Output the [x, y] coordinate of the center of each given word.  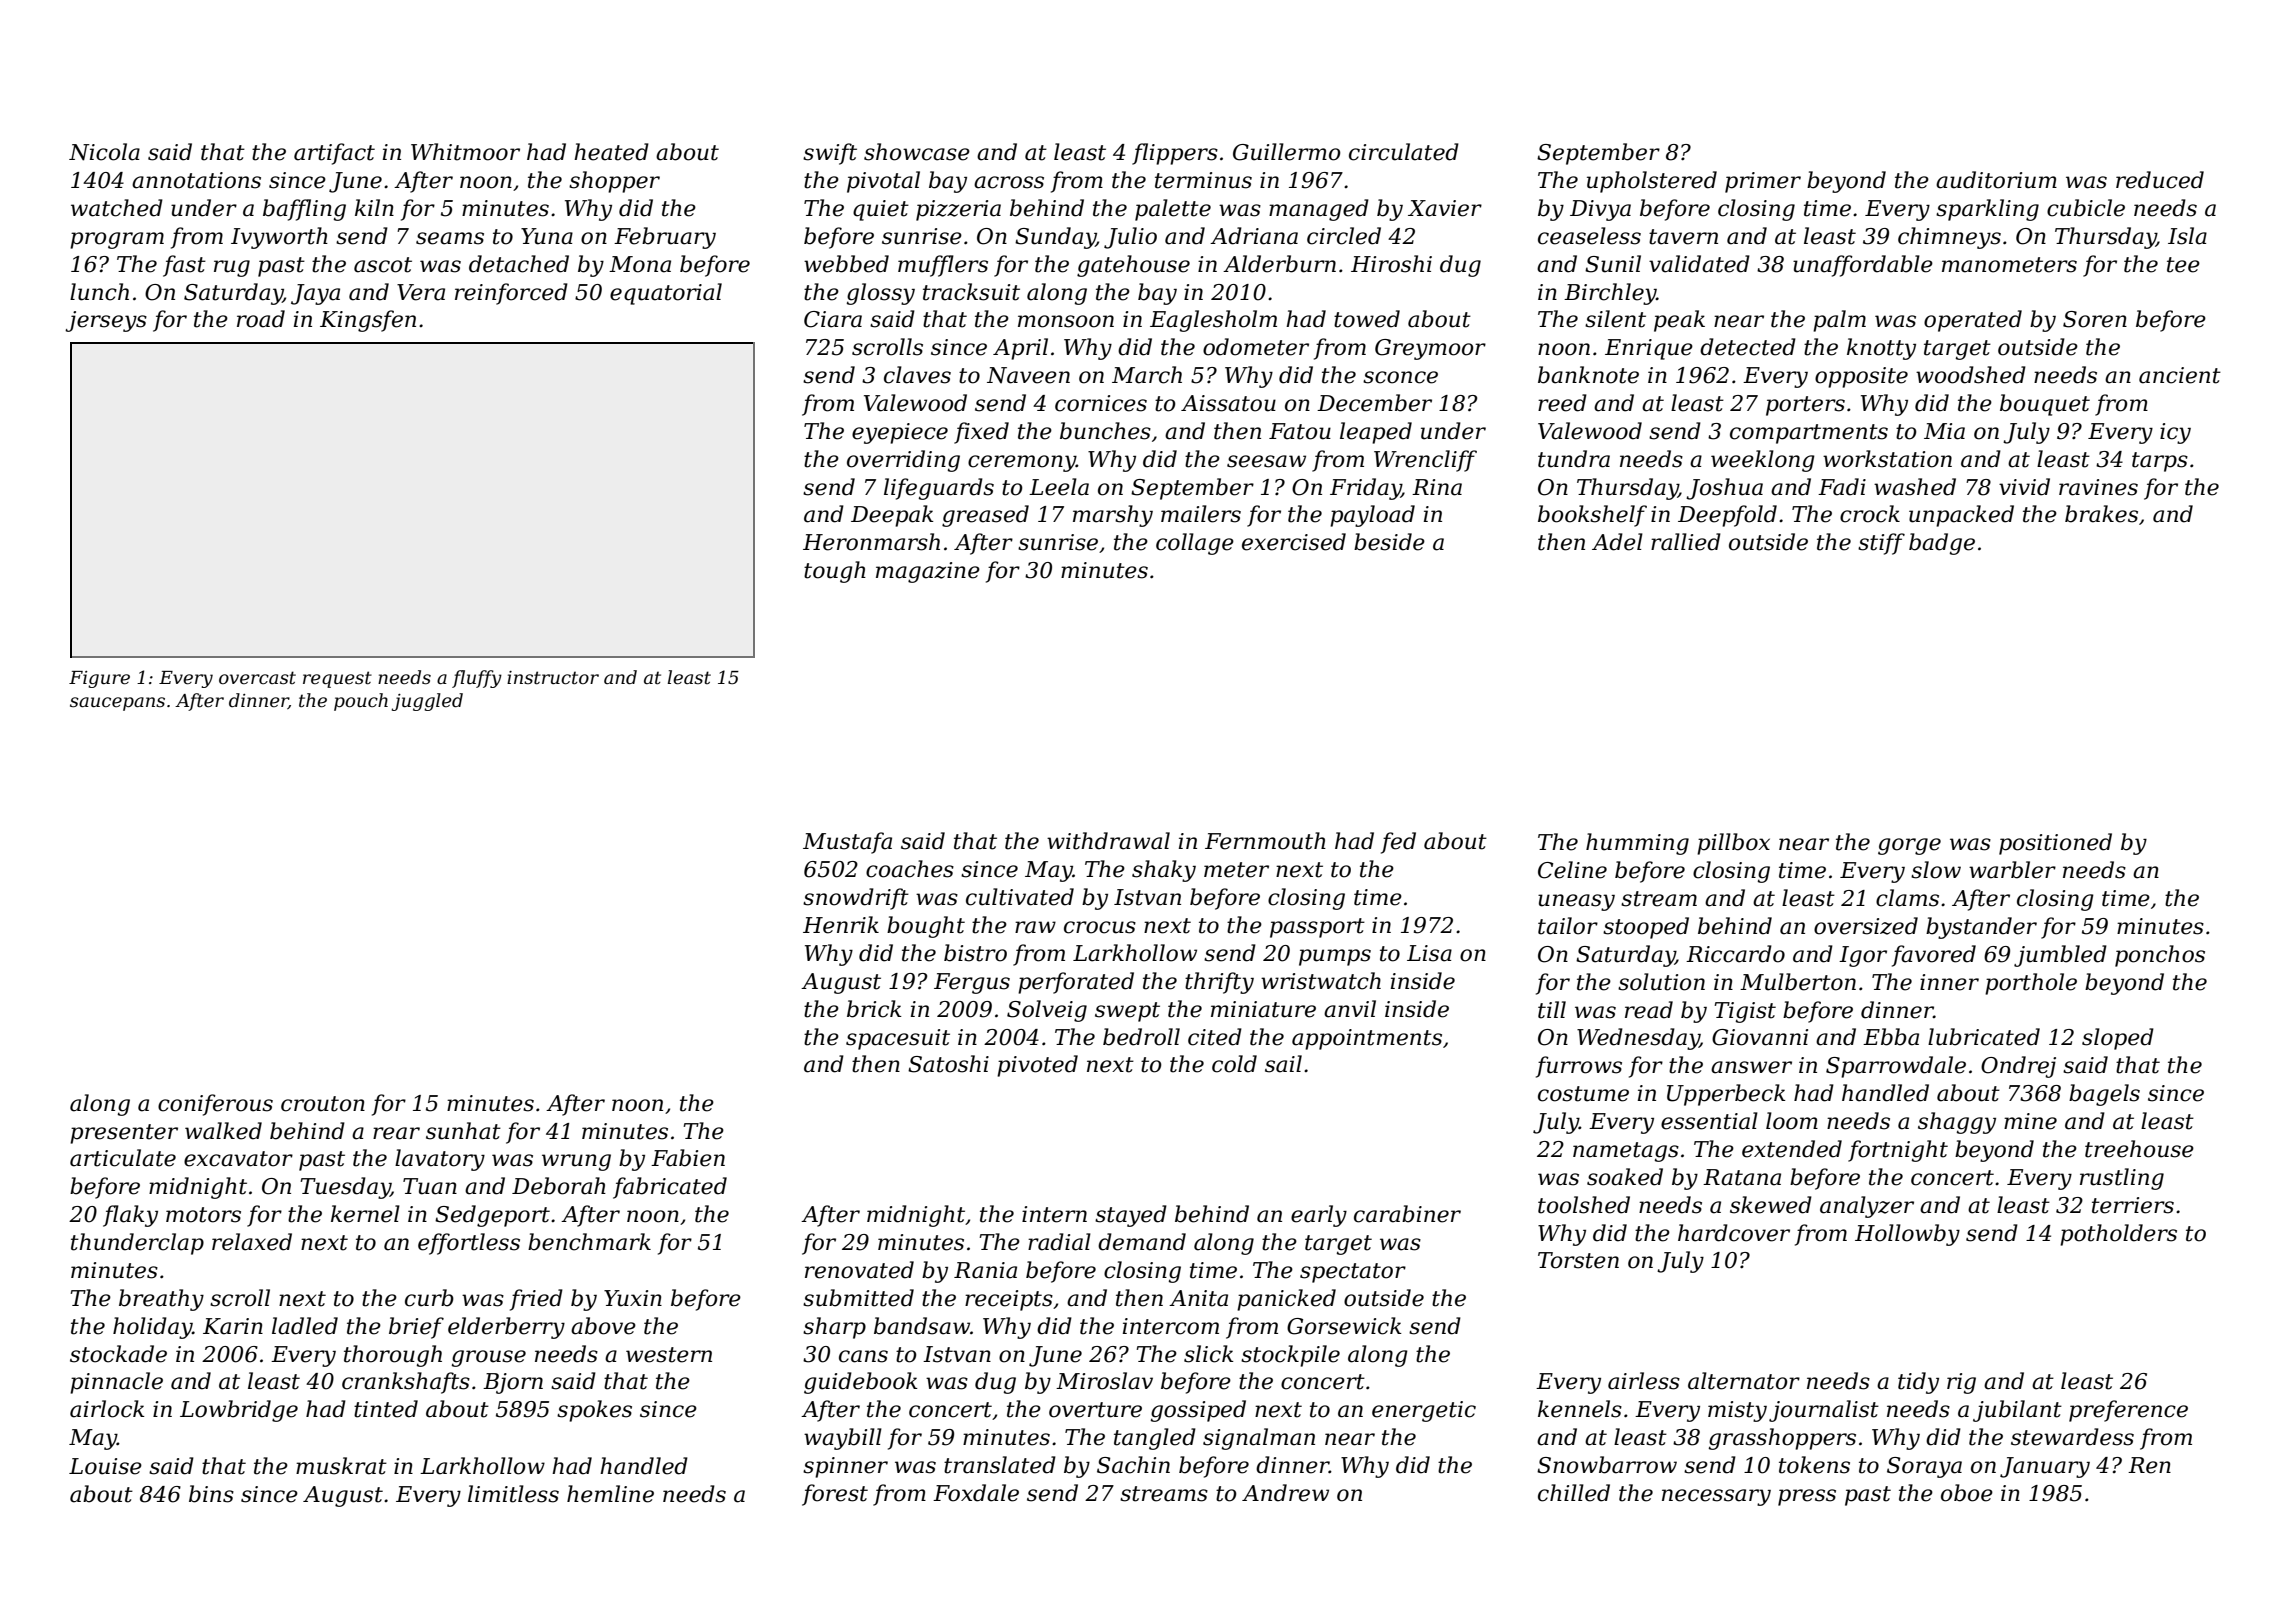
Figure [99, 679]
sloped [2118, 1039]
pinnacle [116, 1383]
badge [1942, 544]
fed [1398, 843]
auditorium [1996, 180]
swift [830, 154]
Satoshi [948, 1064]
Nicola [104, 152]
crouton [323, 1104]
